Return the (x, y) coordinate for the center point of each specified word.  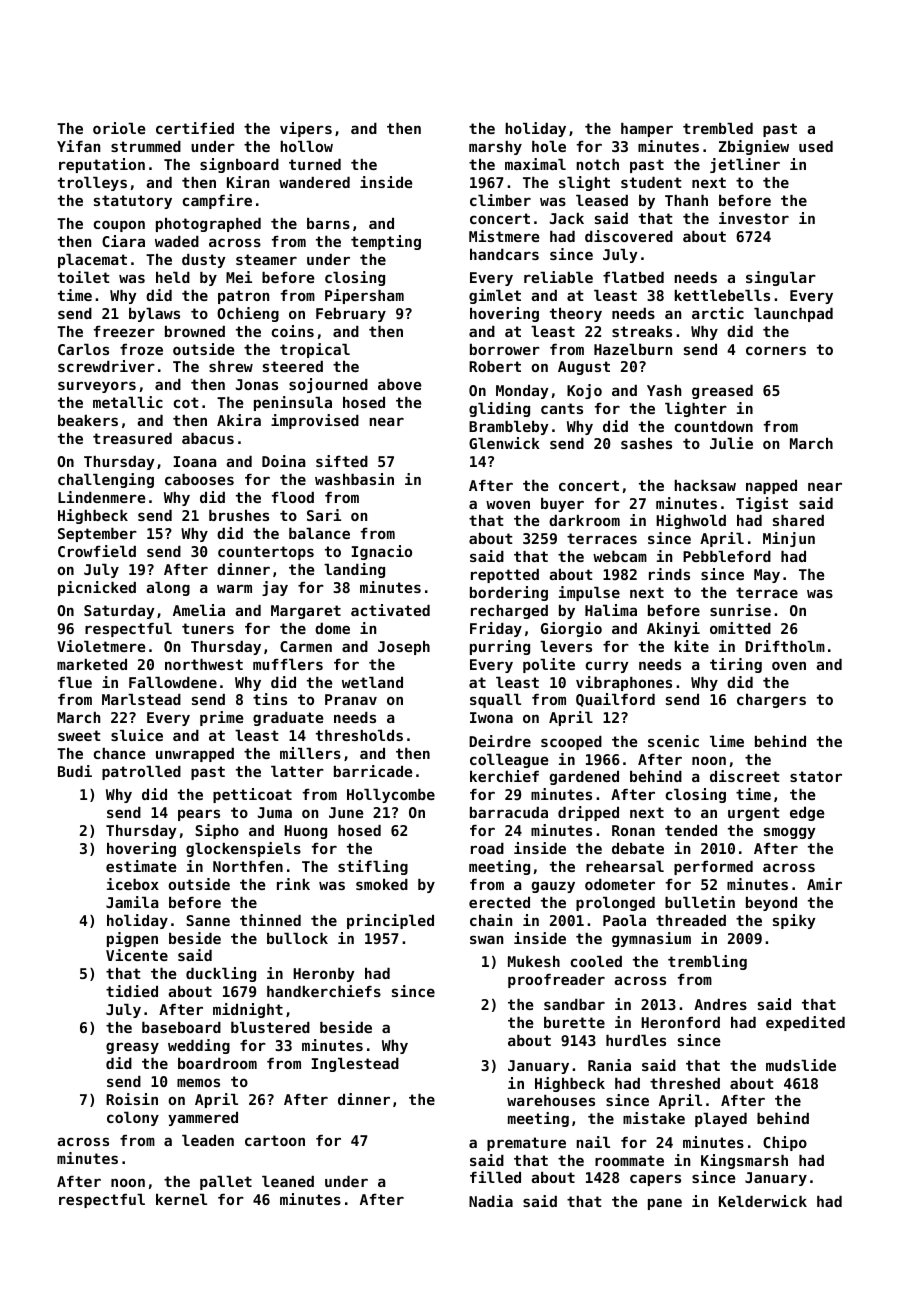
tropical (315, 350)
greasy (132, 1048)
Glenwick (504, 443)
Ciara (123, 241)
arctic (718, 313)
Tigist (762, 504)
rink (293, 884)
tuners (208, 628)
